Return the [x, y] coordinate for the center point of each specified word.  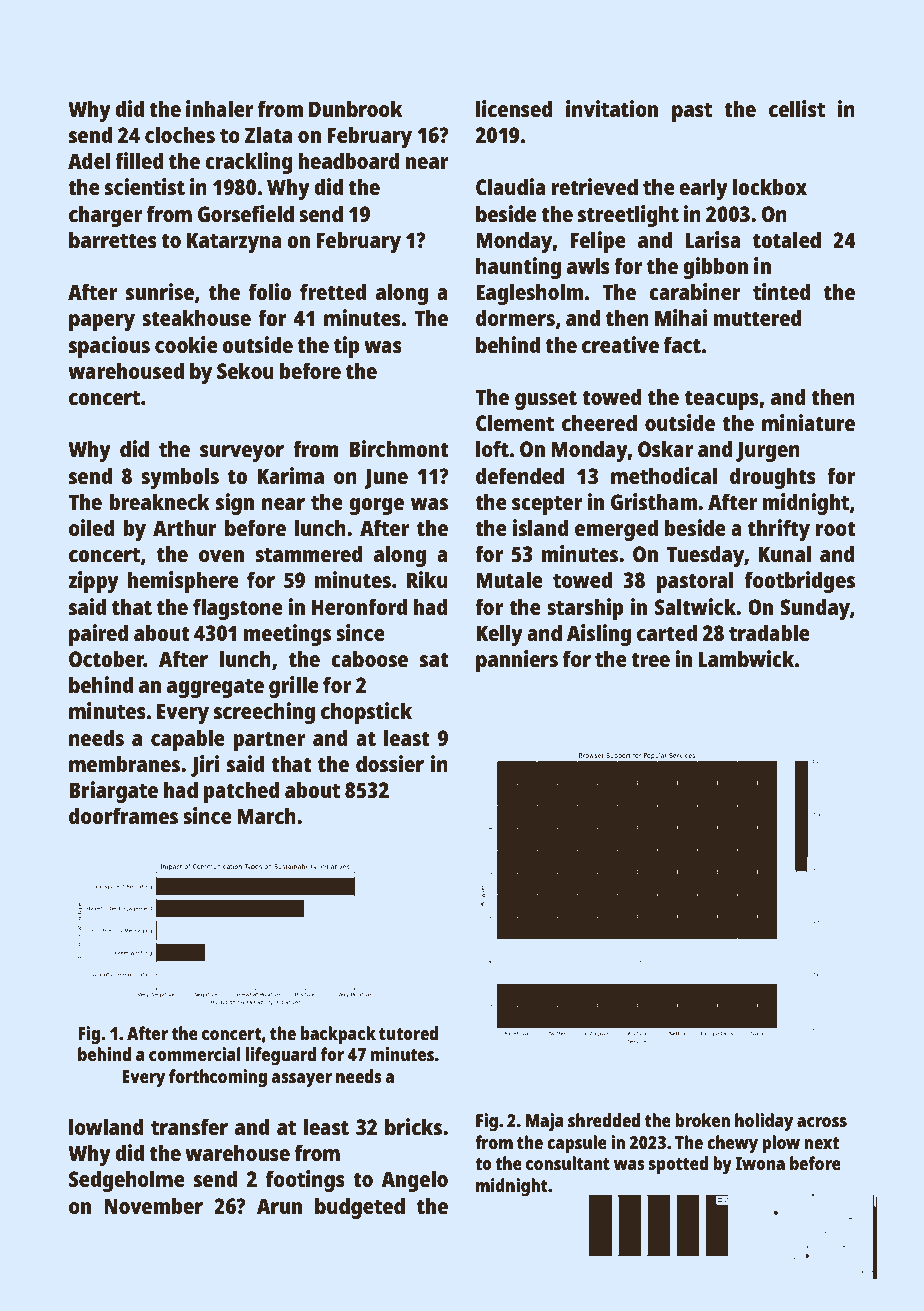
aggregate [215, 688]
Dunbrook [356, 108]
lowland [106, 1126]
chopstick [366, 713]
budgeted [360, 1208]
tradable [769, 632]
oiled [92, 527]
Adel [89, 160]
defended [520, 475]
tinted [782, 291]
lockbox [770, 186]
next [821, 1143]
